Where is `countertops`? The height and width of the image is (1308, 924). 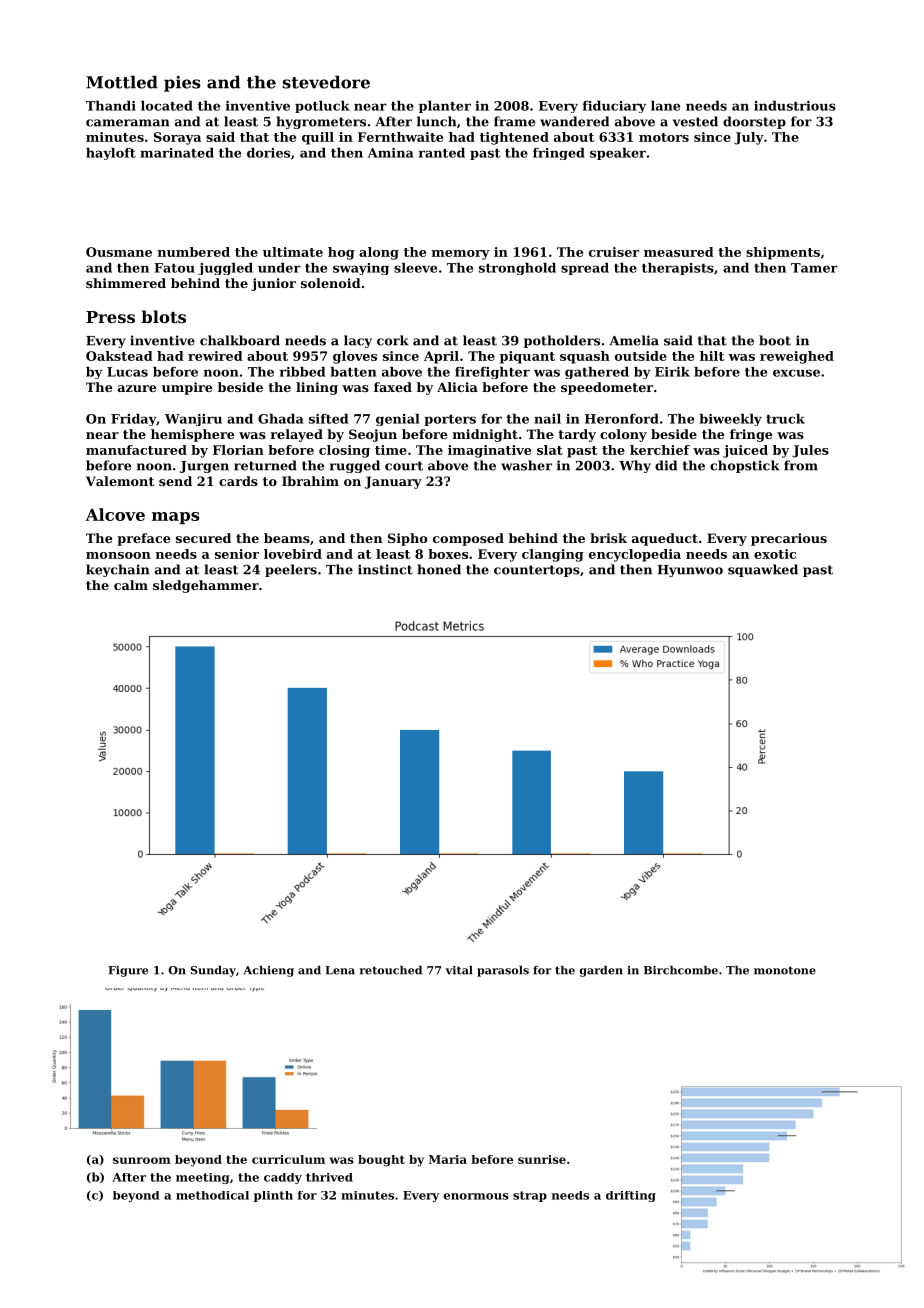 countertops is located at coordinates (537, 571).
